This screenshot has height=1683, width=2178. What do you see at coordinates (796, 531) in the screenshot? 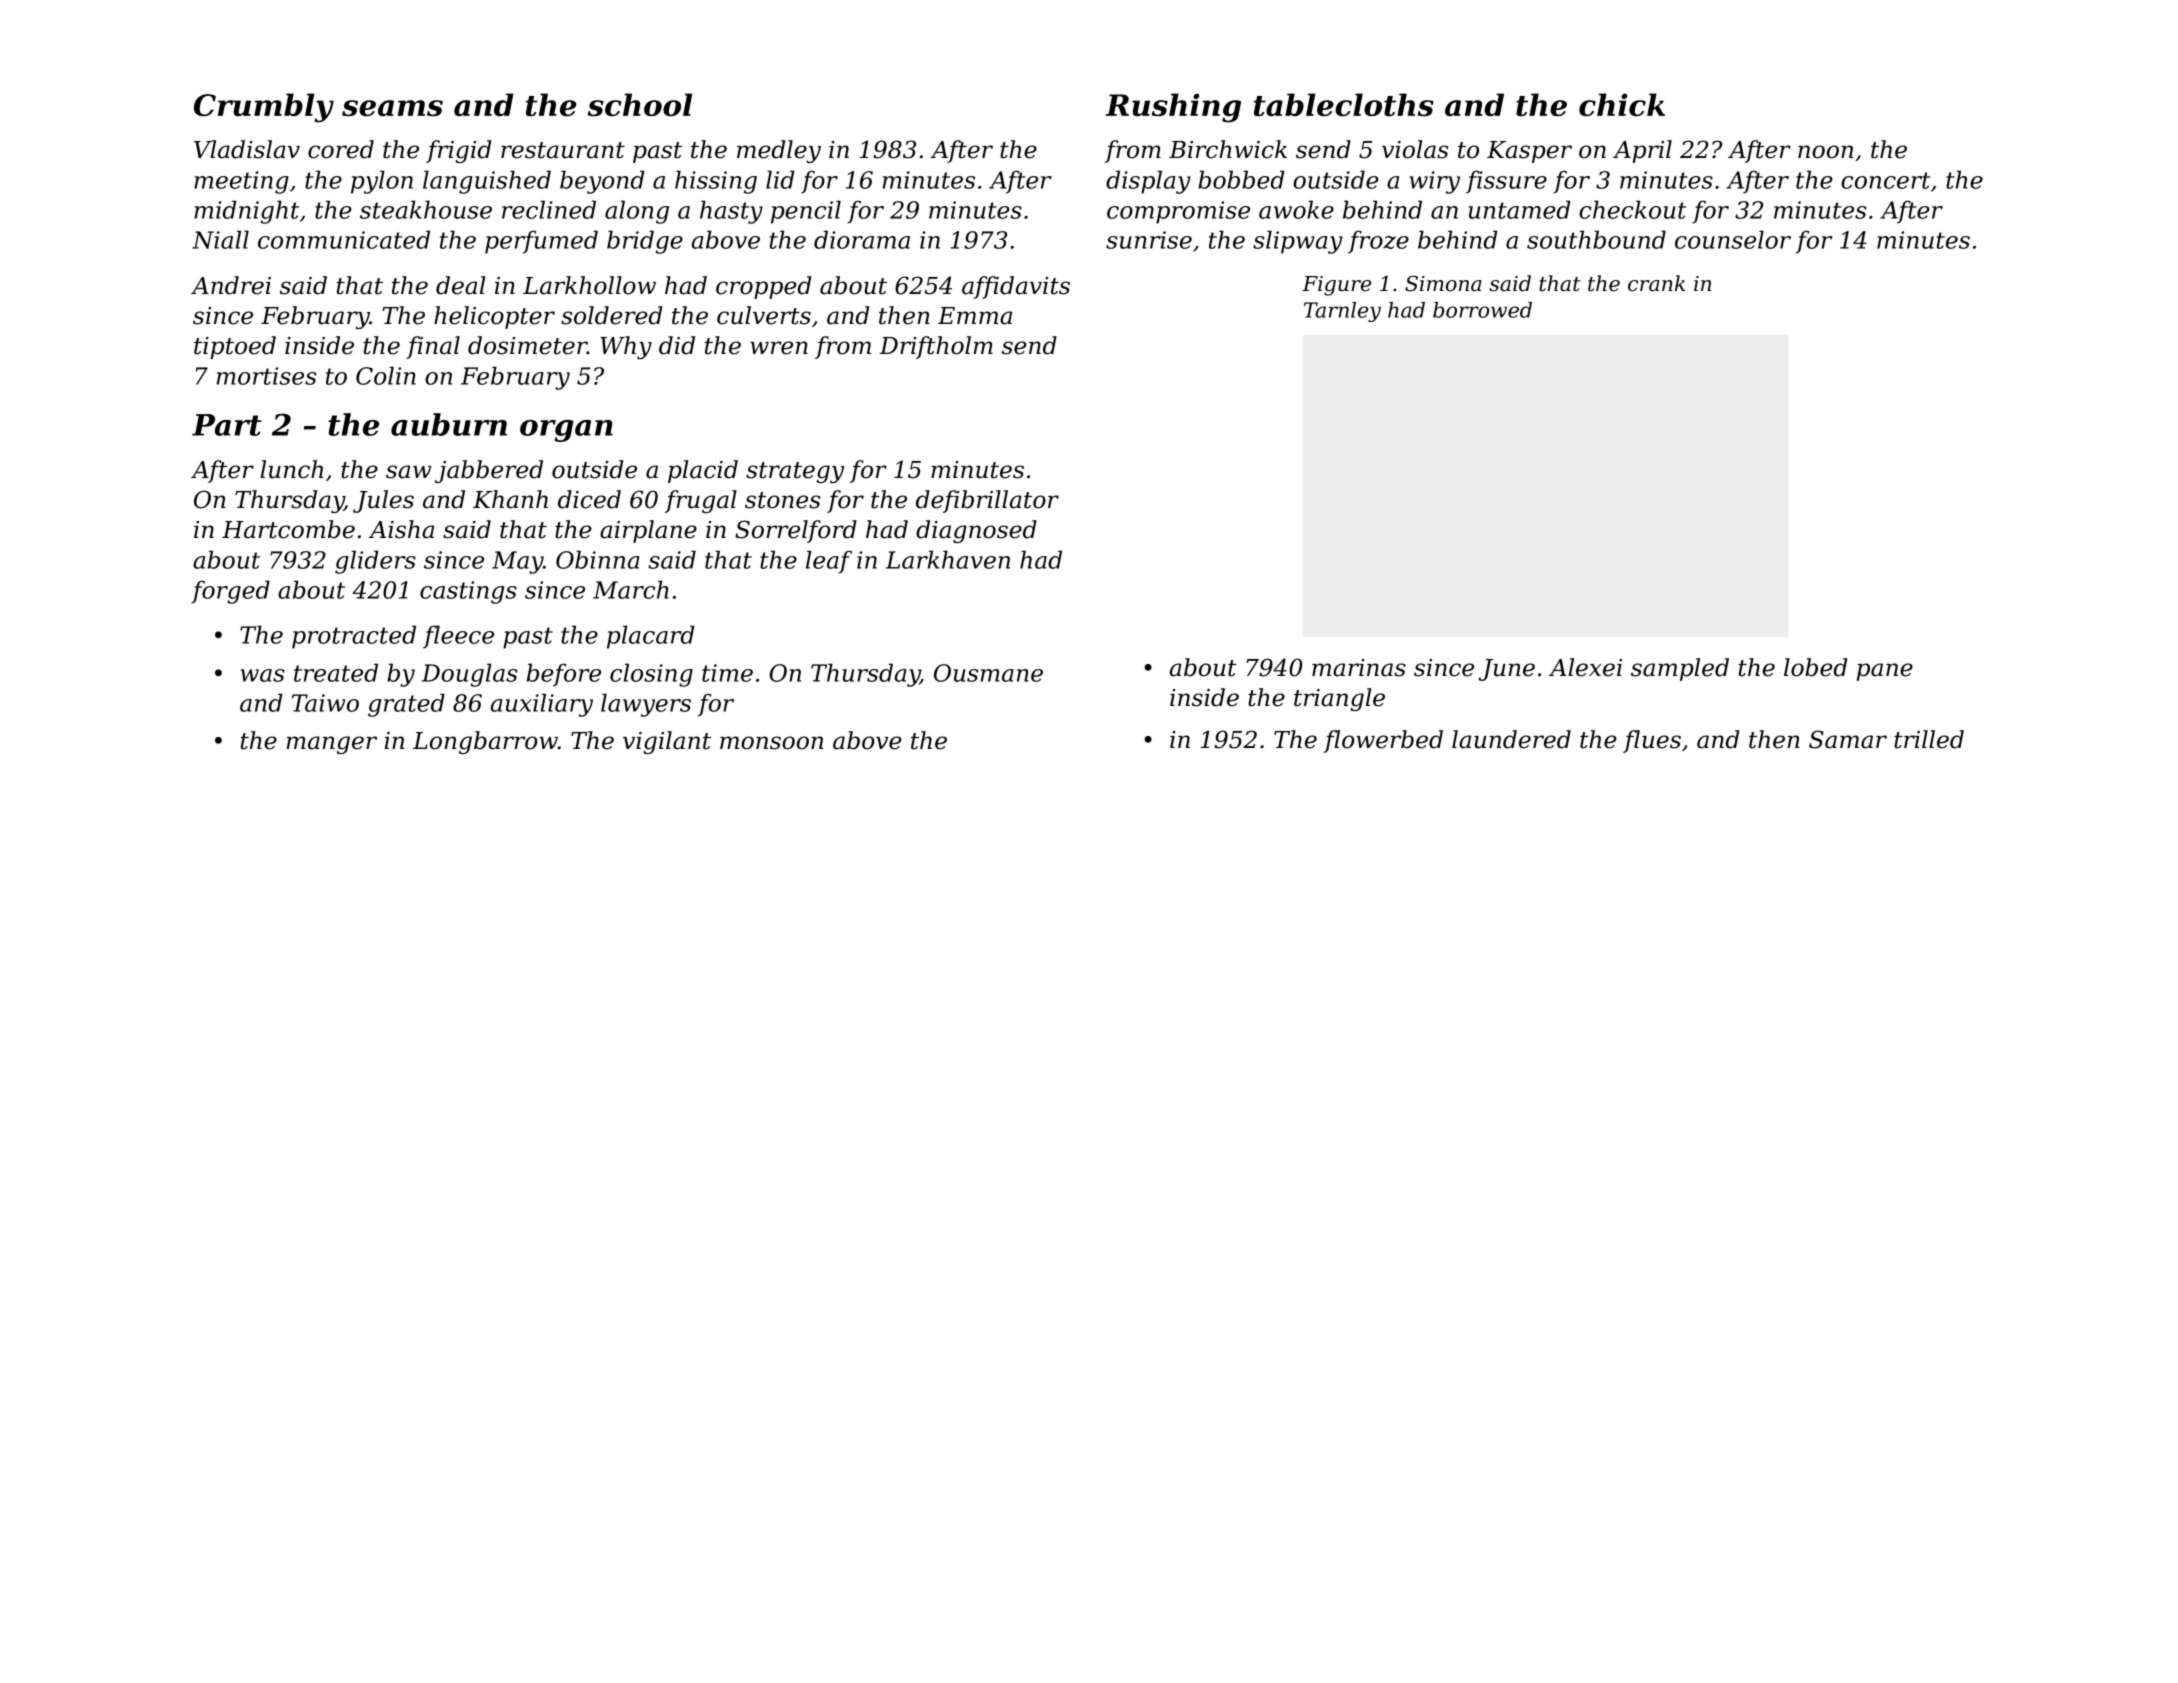
I see `Sorrelford` at bounding box center [796, 531].
